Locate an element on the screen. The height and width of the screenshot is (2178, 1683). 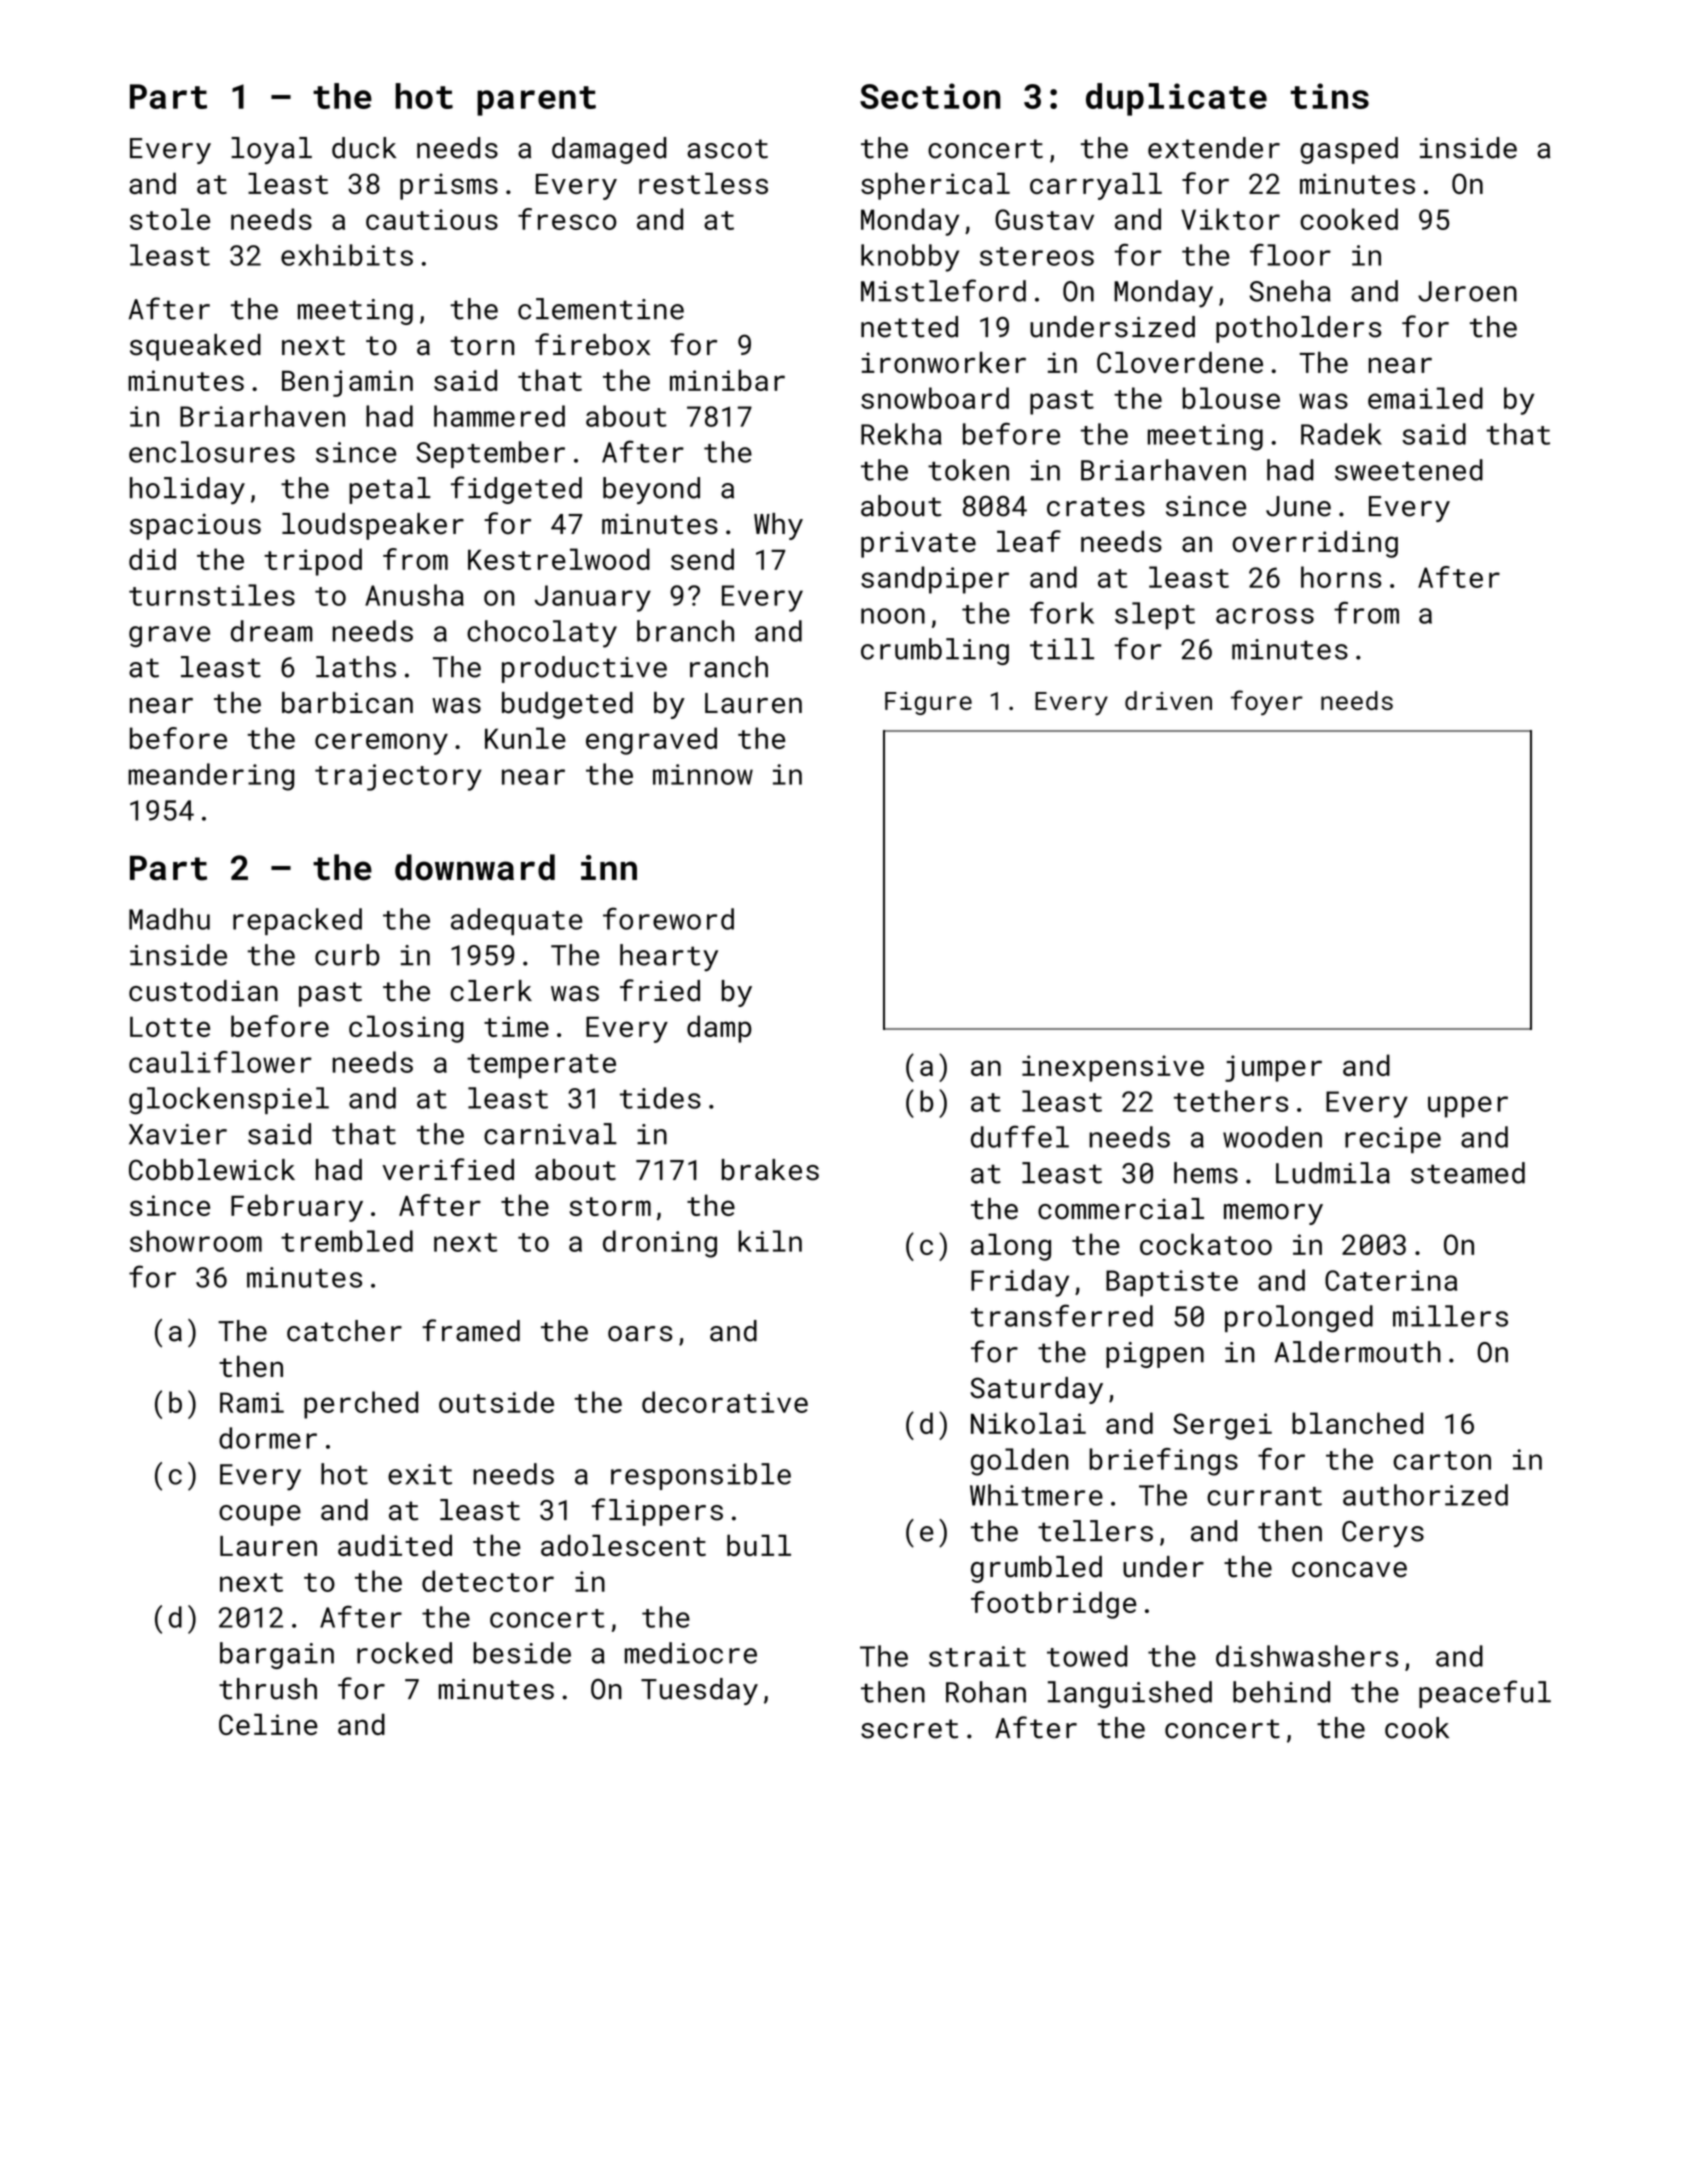
loyal is located at coordinates (271, 150).
